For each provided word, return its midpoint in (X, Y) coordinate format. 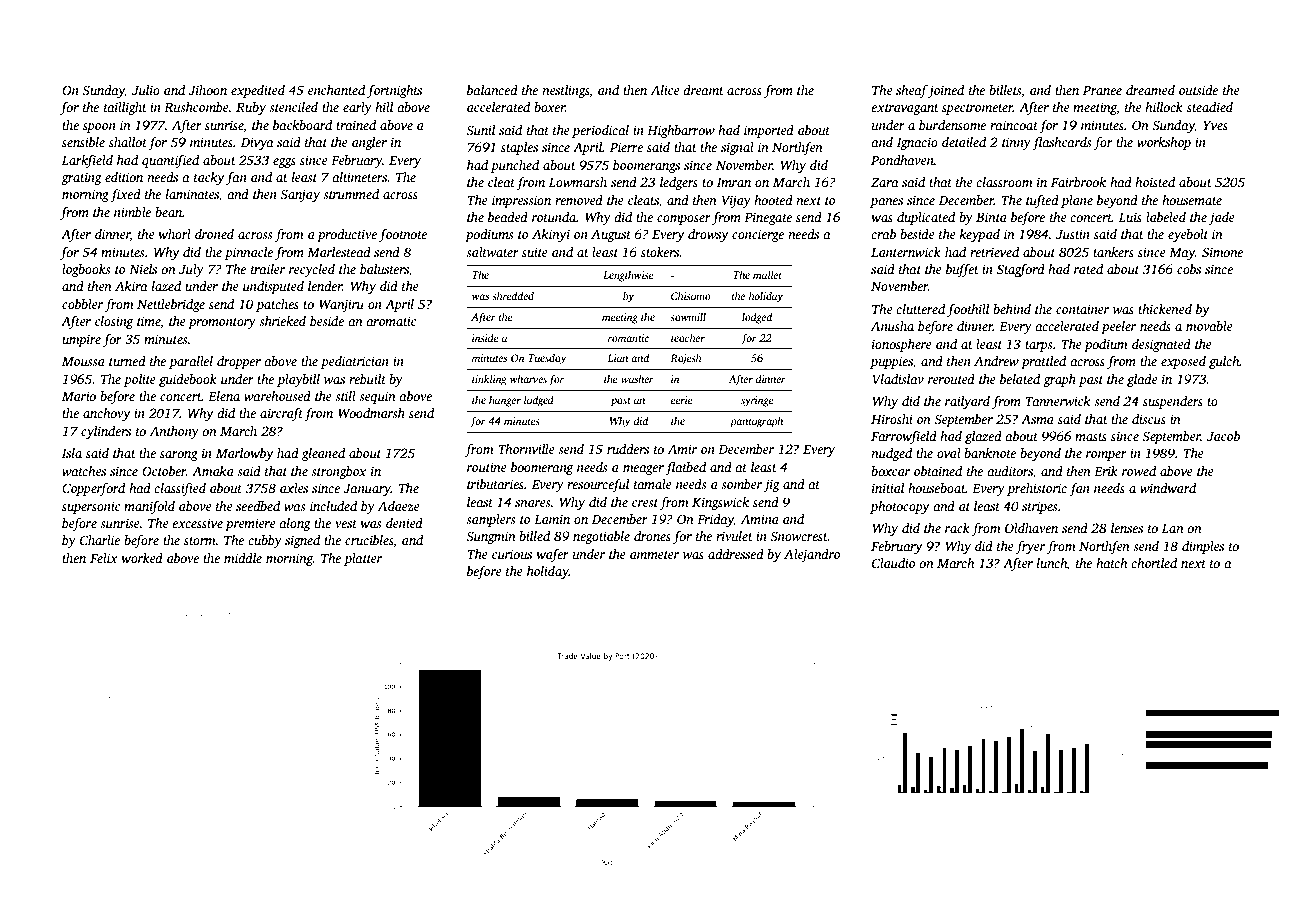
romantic (628, 338)
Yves (1215, 125)
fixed (125, 195)
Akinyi (551, 235)
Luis (1130, 217)
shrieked (282, 321)
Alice (665, 90)
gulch (1224, 362)
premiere (250, 524)
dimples (1203, 547)
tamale (653, 484)
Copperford (93, 489)
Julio (146, 90)
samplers (491, 520)
